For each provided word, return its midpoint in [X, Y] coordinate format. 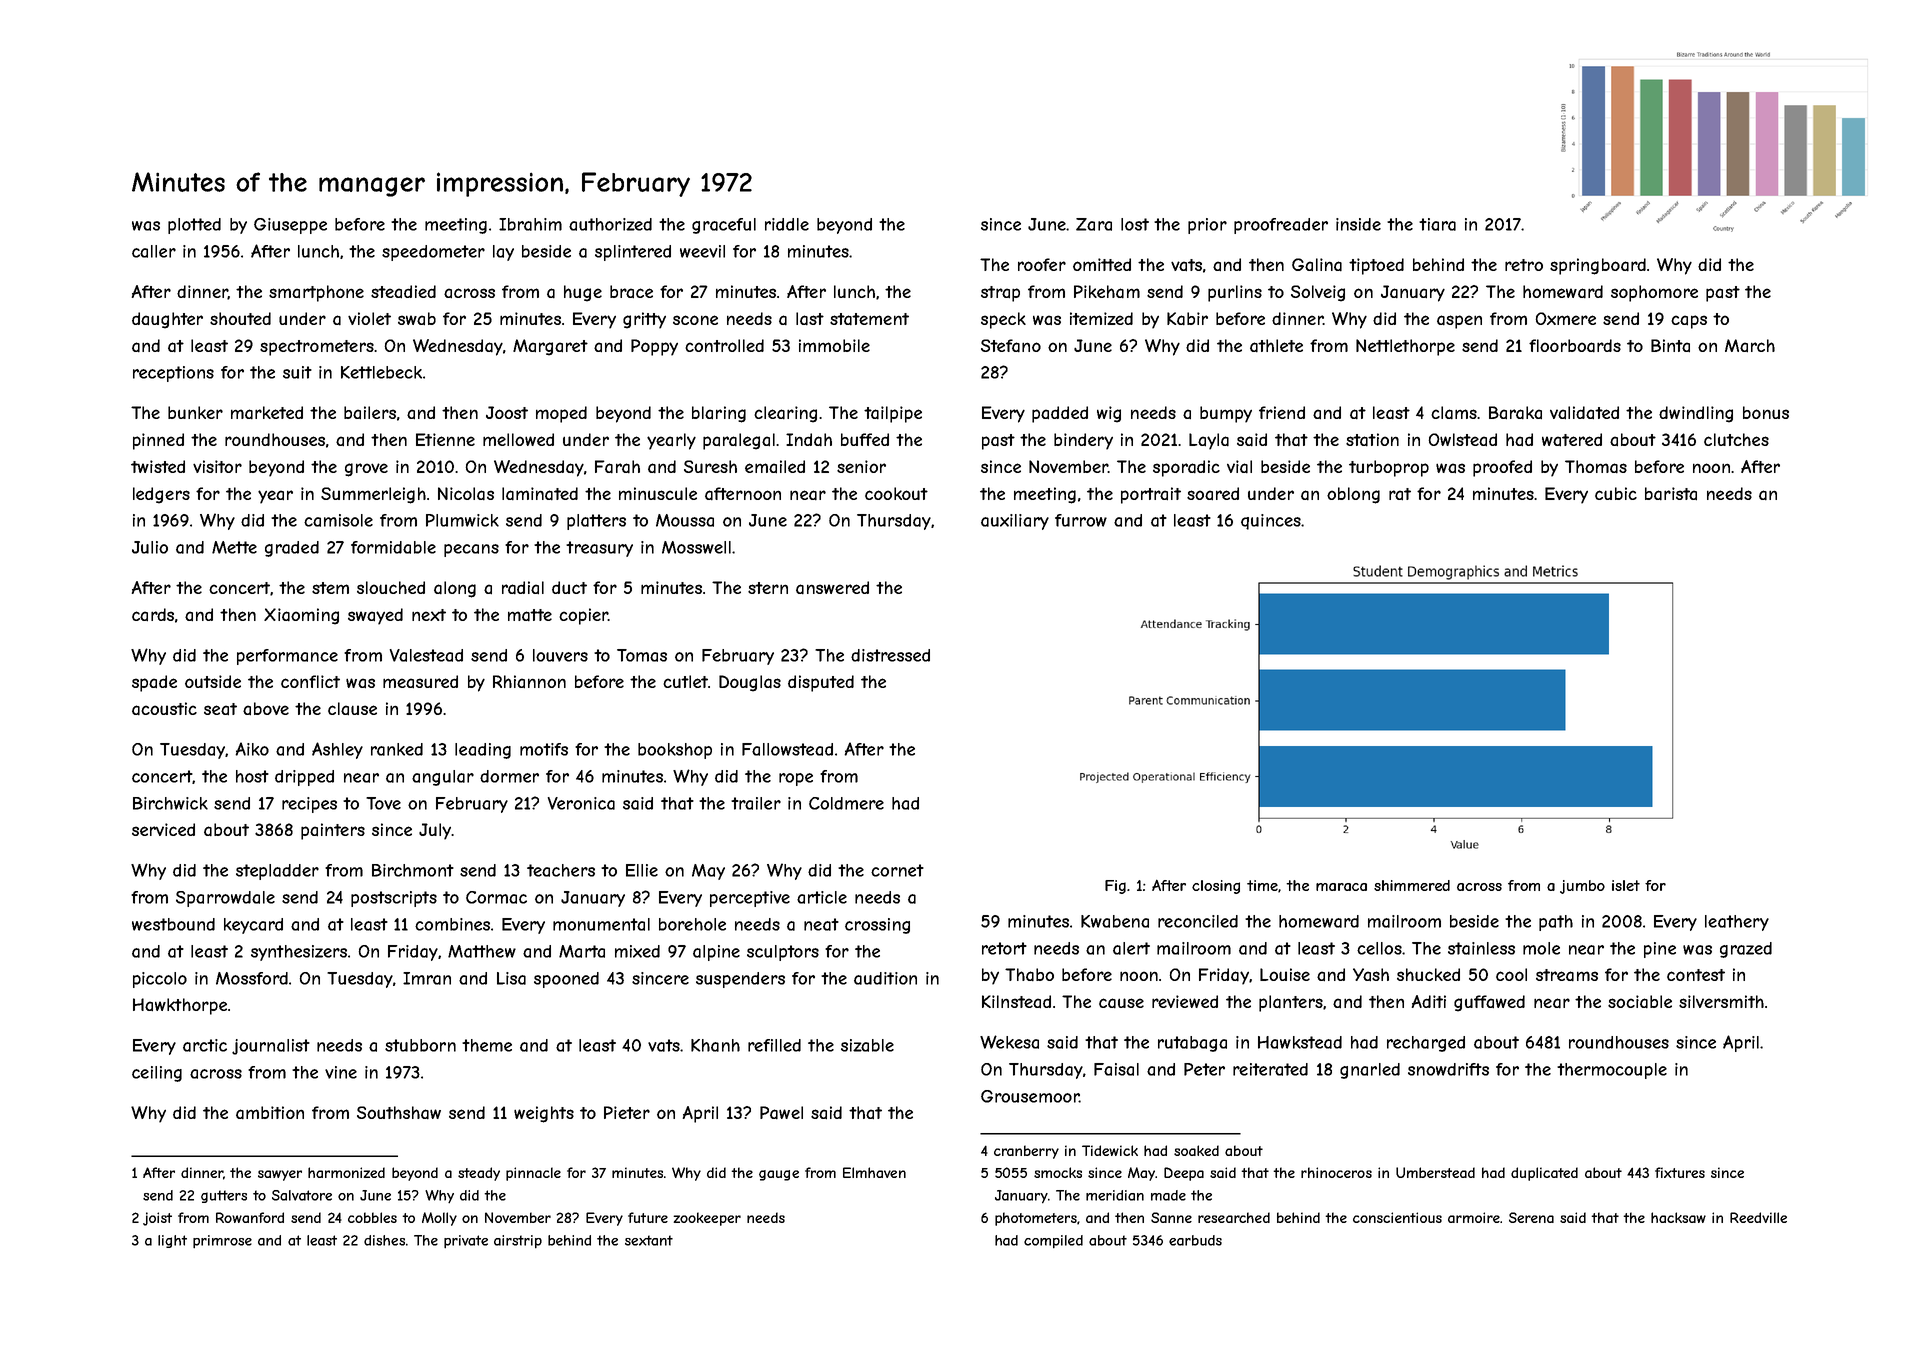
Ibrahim [530, 224]
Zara [1094, 224]
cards [153, 615]
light [172, 1241]
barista [1671, 494]
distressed [890, 655]
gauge [779, 1175]
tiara [1437, 224]
